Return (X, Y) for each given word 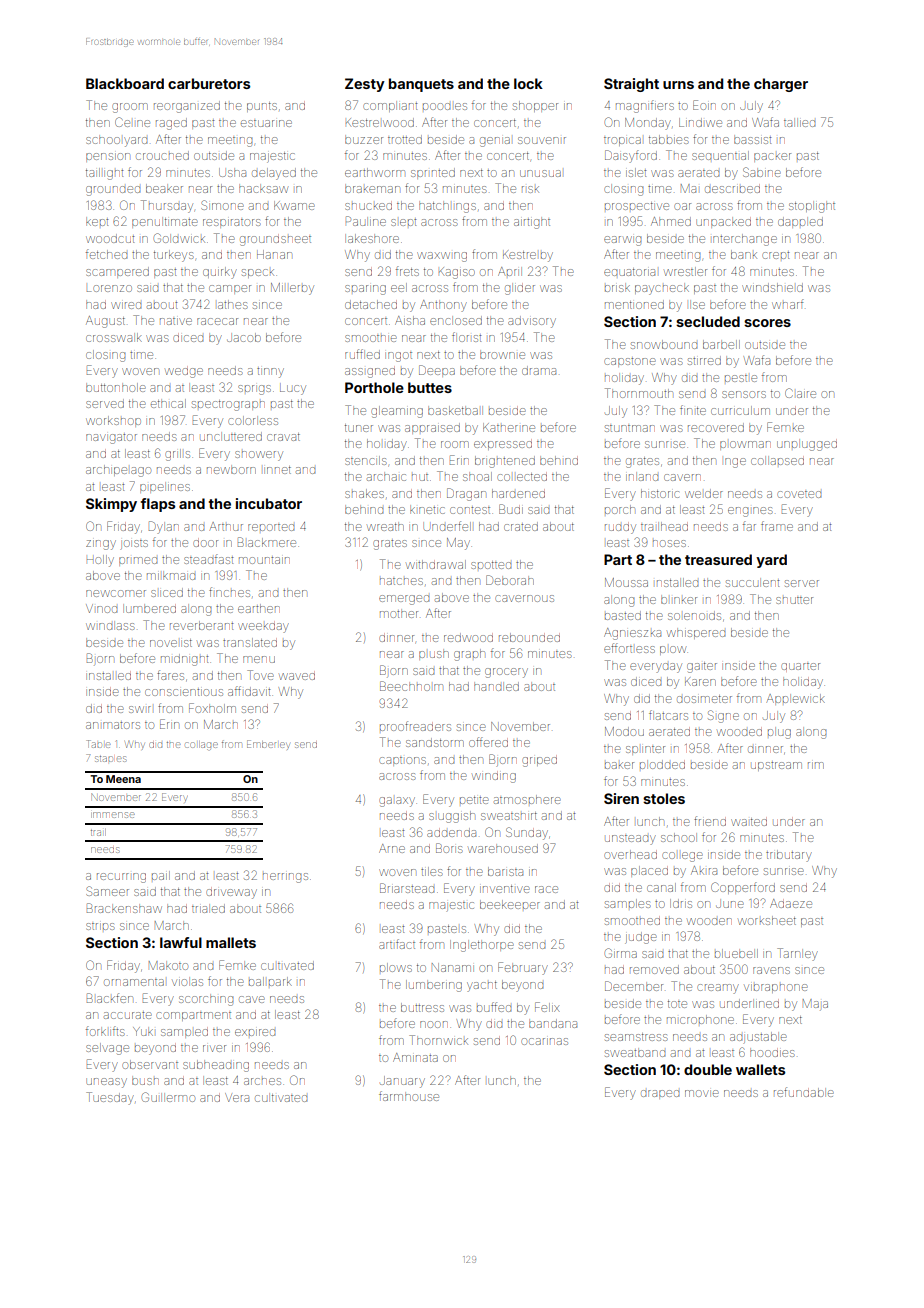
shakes (364, 493)
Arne (392, 848)
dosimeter (704, 699)
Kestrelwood (380, 122)
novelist (171, 643)
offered (488, 742)
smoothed (632, 921)
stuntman (630, 428)
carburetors (209, 83)
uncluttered (231, 436)
